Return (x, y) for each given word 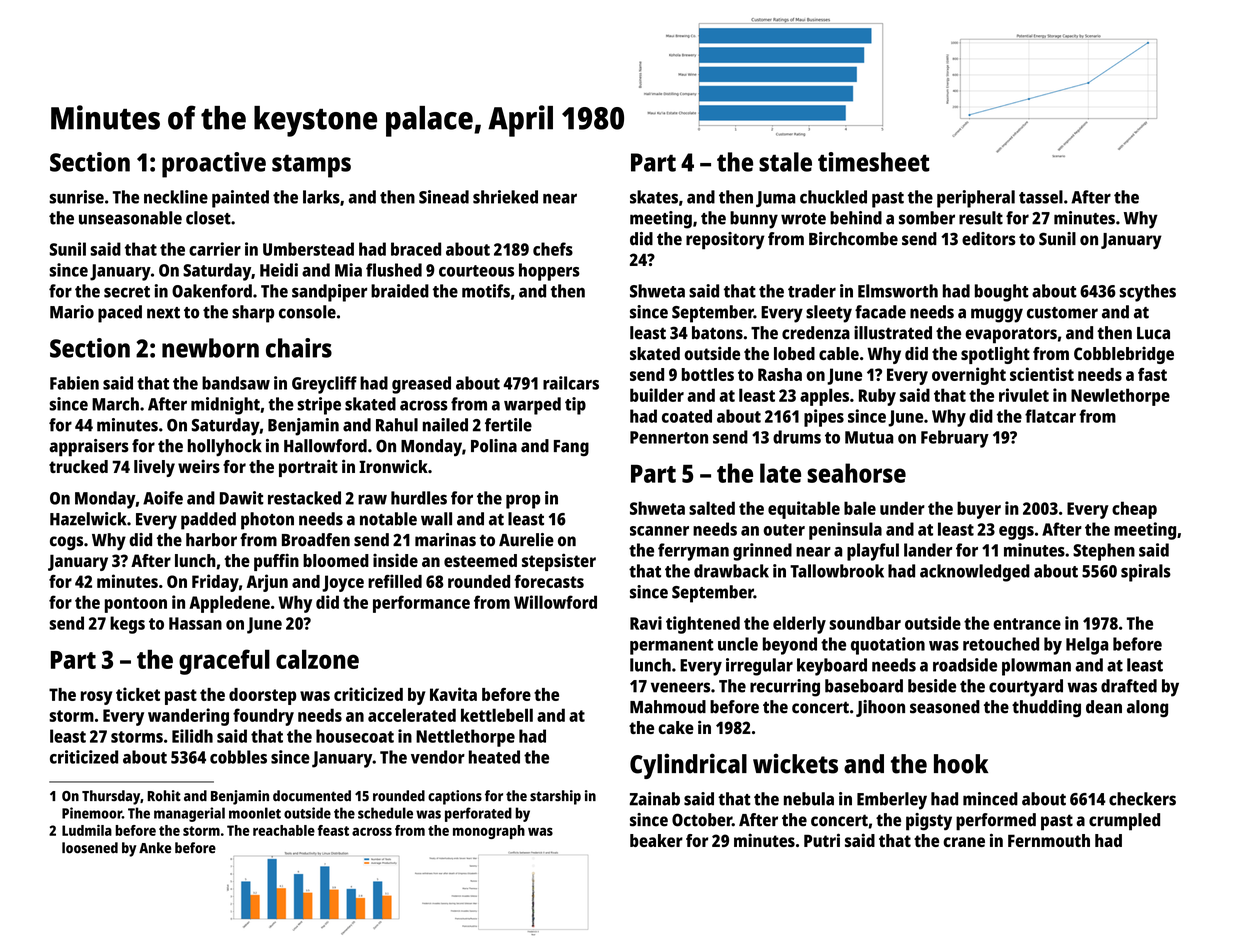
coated (687, 416)
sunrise (76, 197)
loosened (90, 848)
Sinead (444, 197)
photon (267, 521)
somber (927, 218)
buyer (979, 510)
